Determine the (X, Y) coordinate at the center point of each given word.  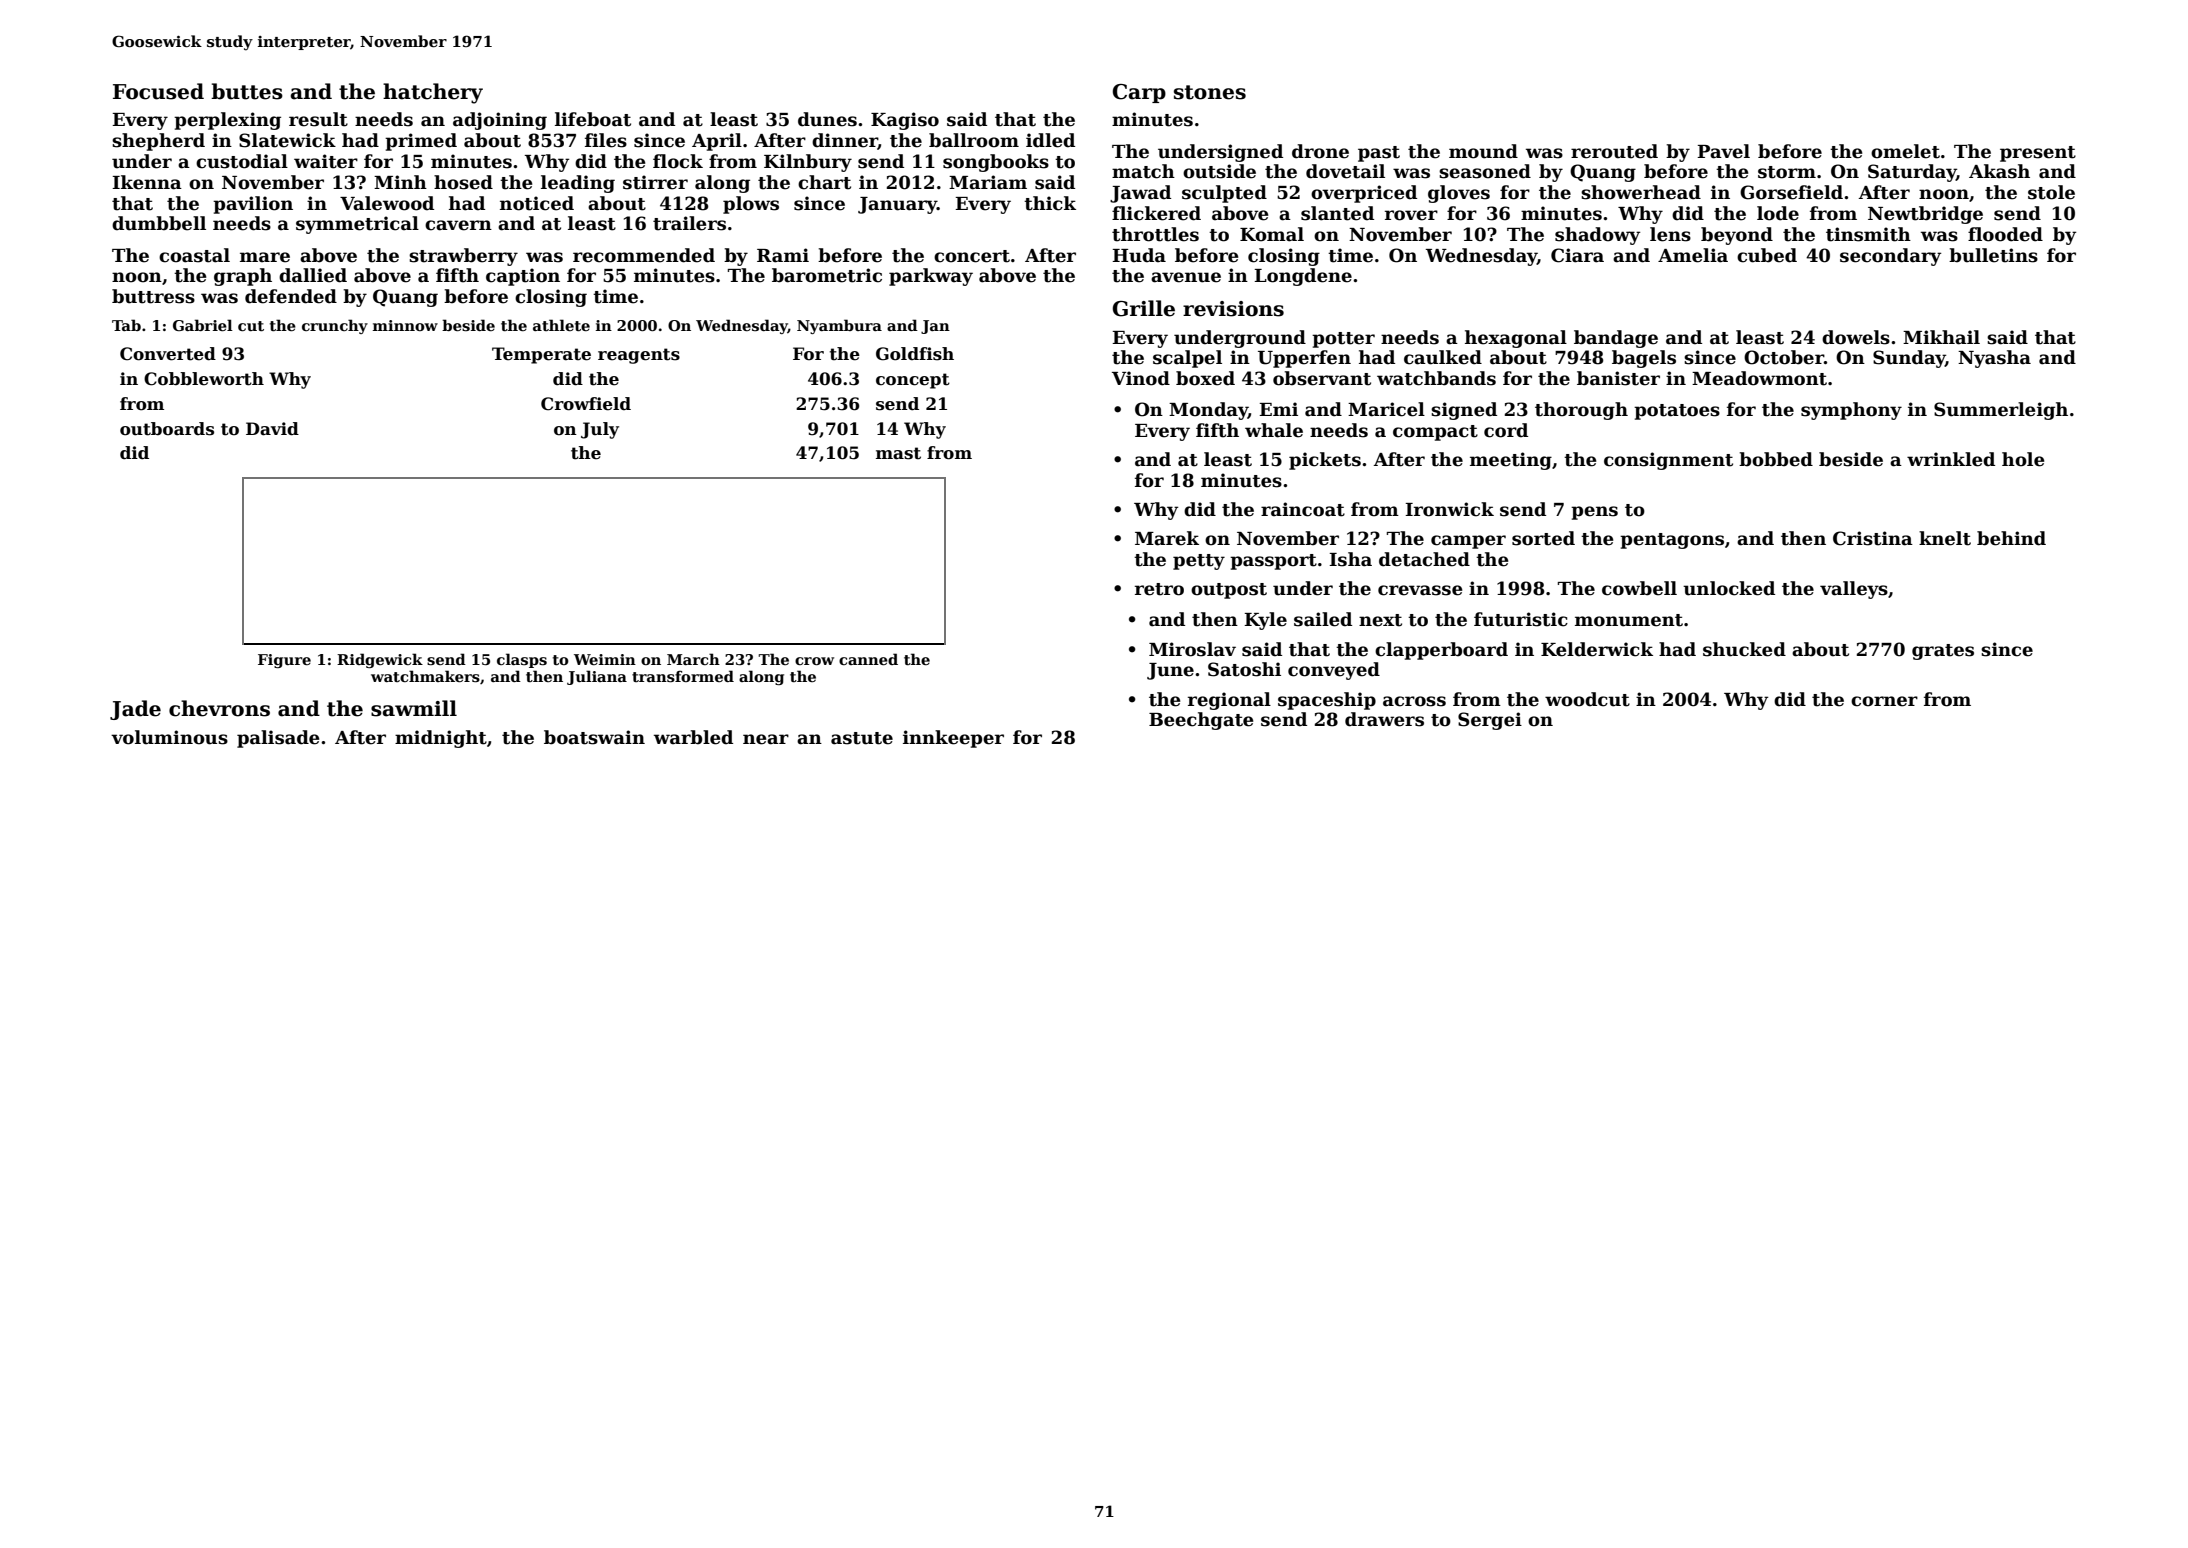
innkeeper (953, 739)
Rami (783, 255)
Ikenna (147, 182)
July (600, 430)
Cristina (1873, 538)
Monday (1208, 411)
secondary (1890, 257)
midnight (441, 739)
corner (1884, 701)
